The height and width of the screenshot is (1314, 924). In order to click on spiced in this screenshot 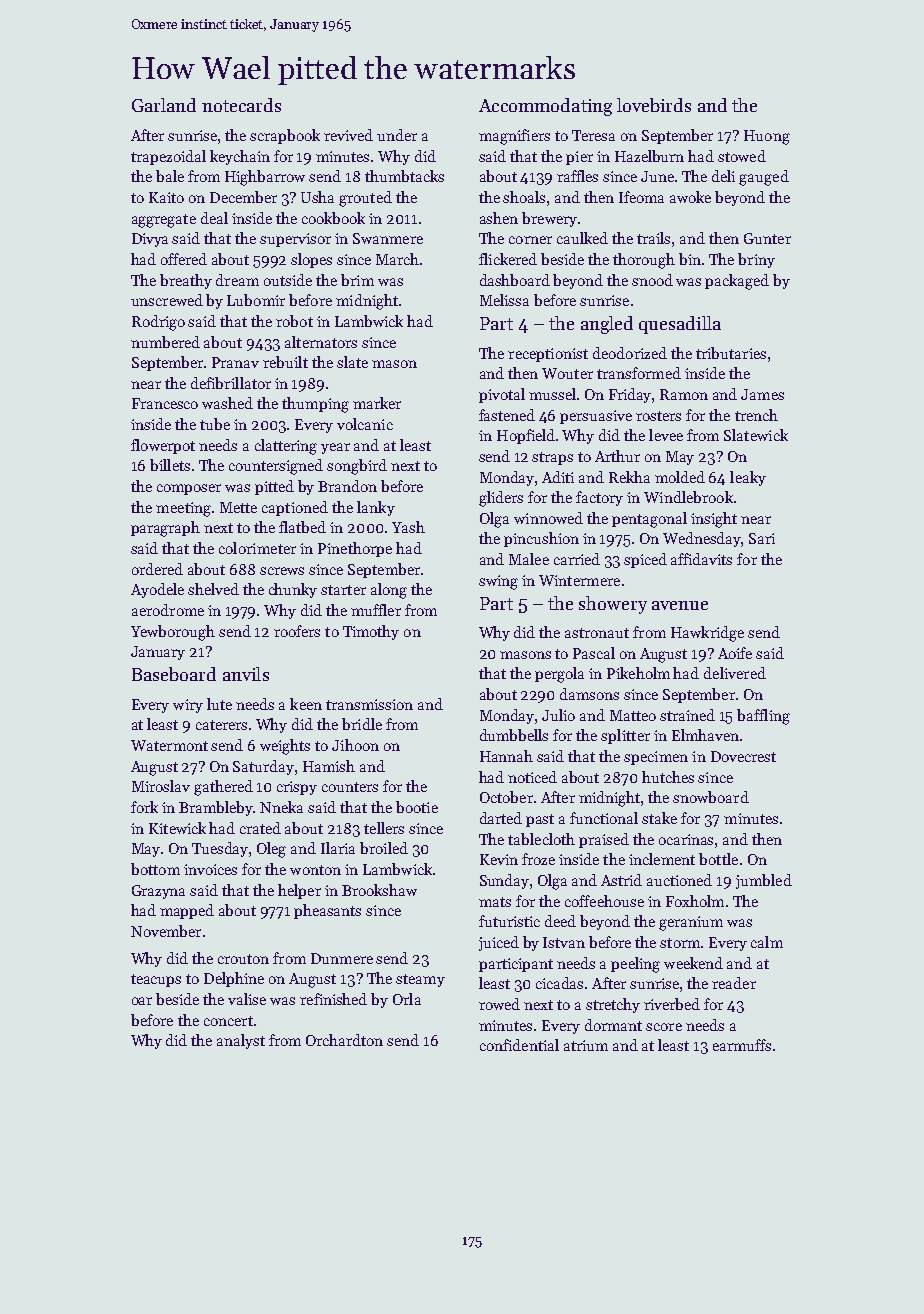, I will do `click(645, 560)`.
